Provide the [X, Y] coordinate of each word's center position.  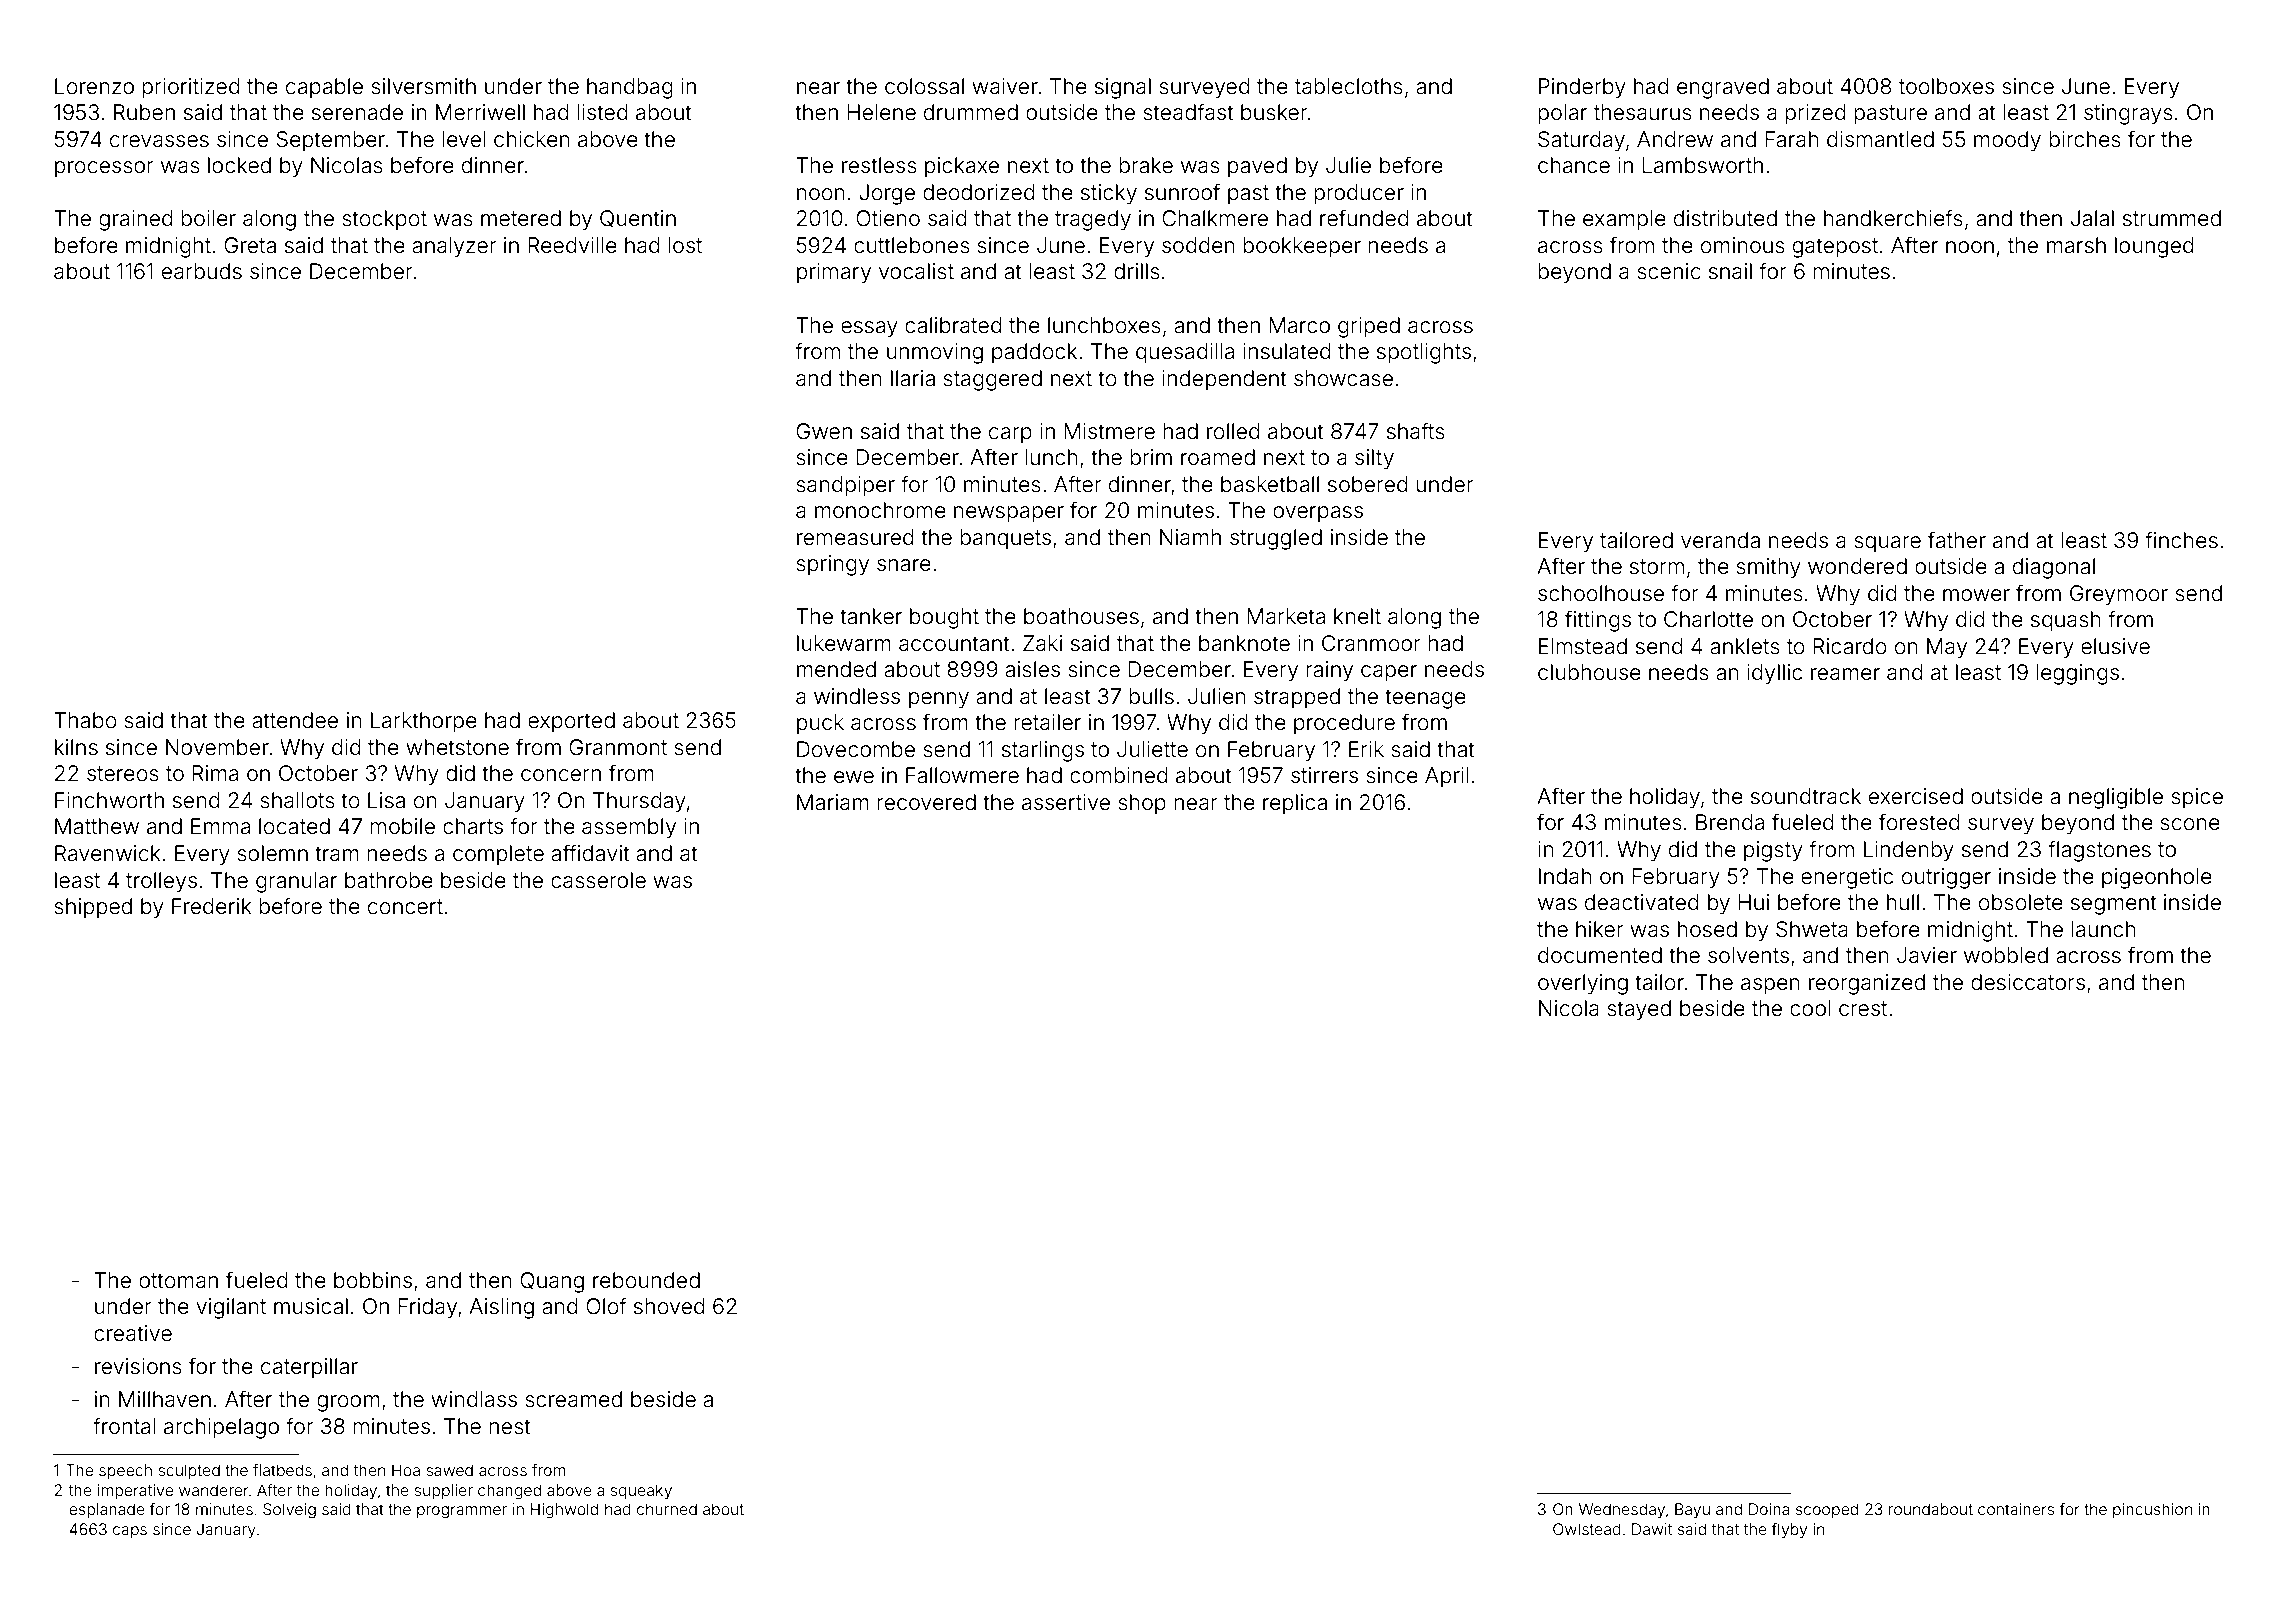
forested [1919, 821]
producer [1359, 194]
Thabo [85, 720]
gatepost [1835, 248]
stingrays [2128, 114]
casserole [598, 880]
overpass [1318, 514]
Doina [1769, 1509]
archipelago [221, 1428]
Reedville [572, 245]
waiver [1005, 86]
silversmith [423, 86]
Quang [552, 1282]
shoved [669, 1306]
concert [405, 906]
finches [2181, 540]
